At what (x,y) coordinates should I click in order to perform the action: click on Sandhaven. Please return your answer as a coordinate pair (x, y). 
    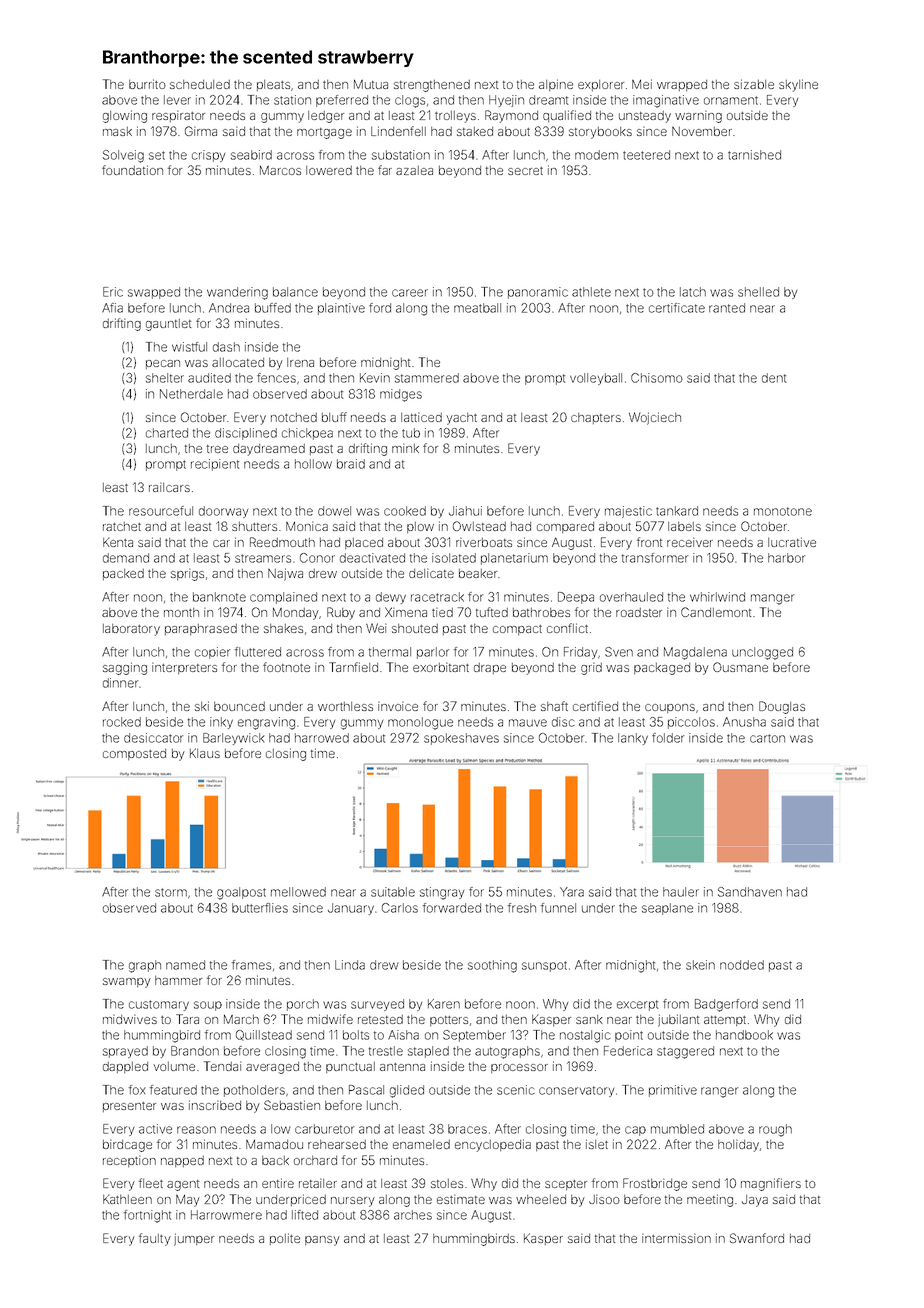
    Looking at the image, I should click on (750, 892).
